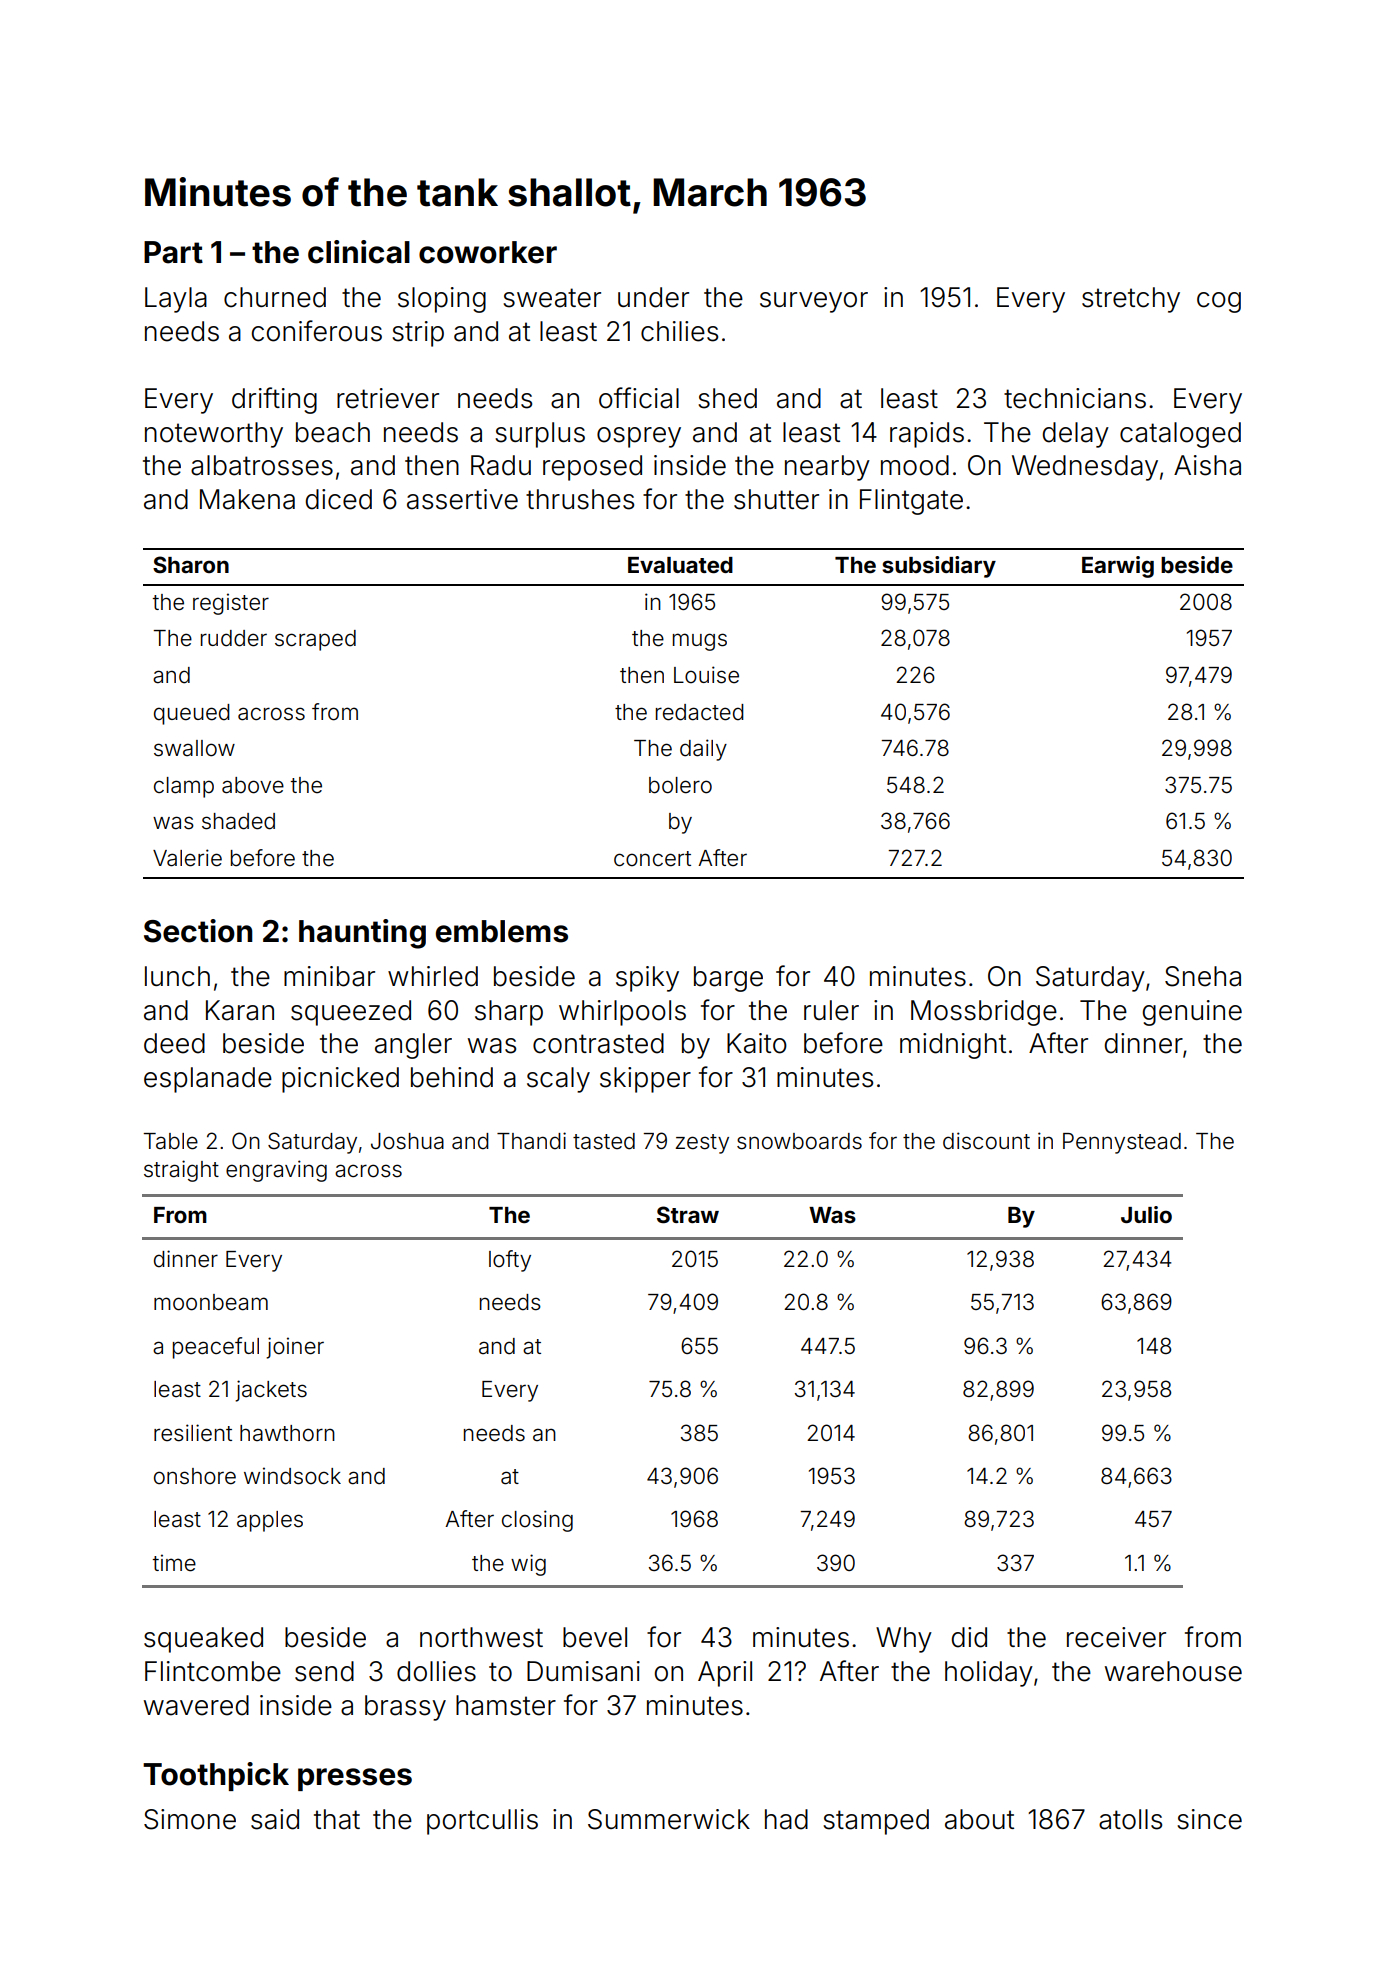 This screenshot has width=1386, height=1969. I want to click on bolero, so click(680, 785).
